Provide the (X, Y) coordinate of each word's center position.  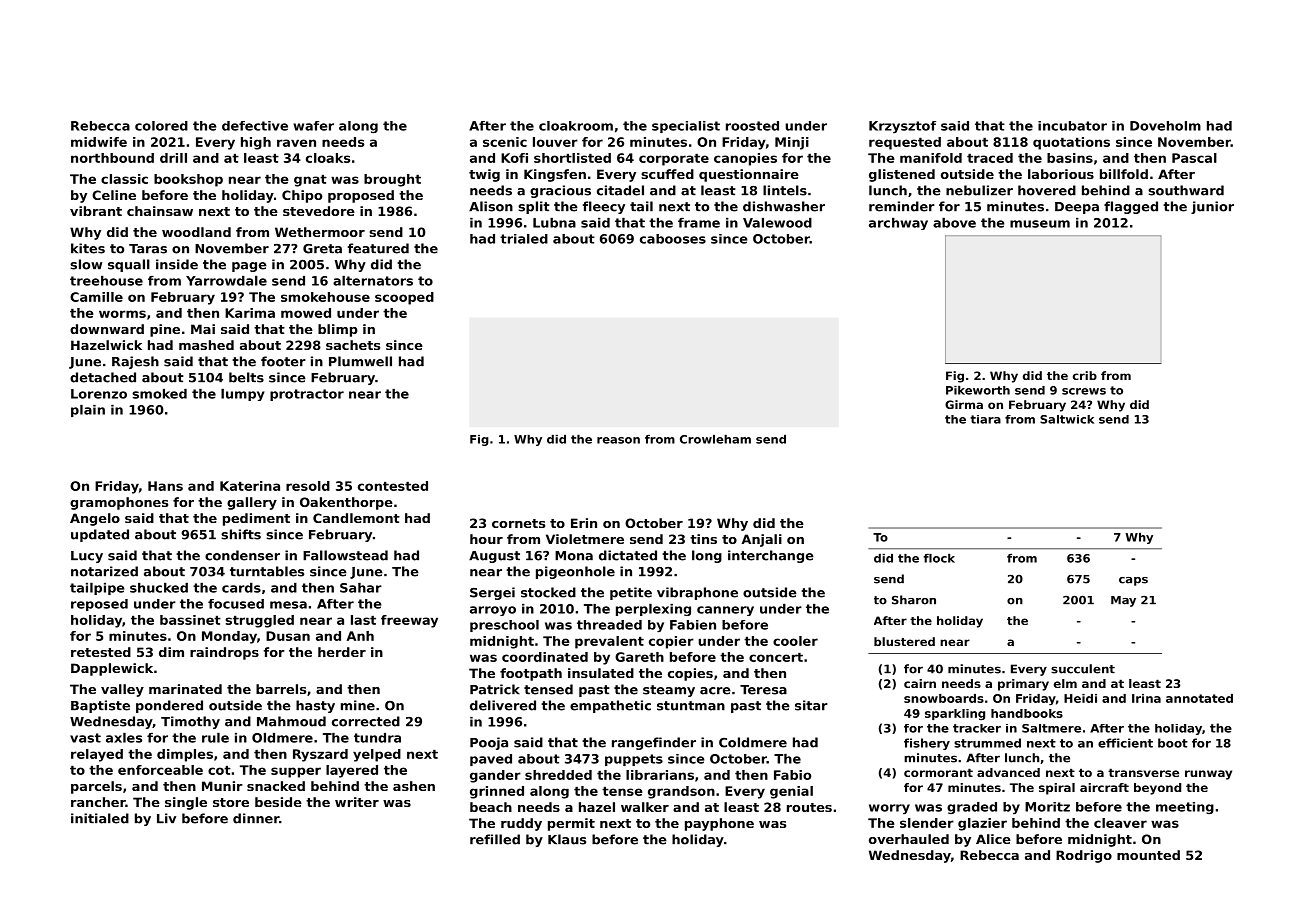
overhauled (909, 839)
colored (161, 126)
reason (618, 440)
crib (1085, 375)
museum (1040, 224)
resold (308, 486)
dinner (256, 818)
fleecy (604, 207)
